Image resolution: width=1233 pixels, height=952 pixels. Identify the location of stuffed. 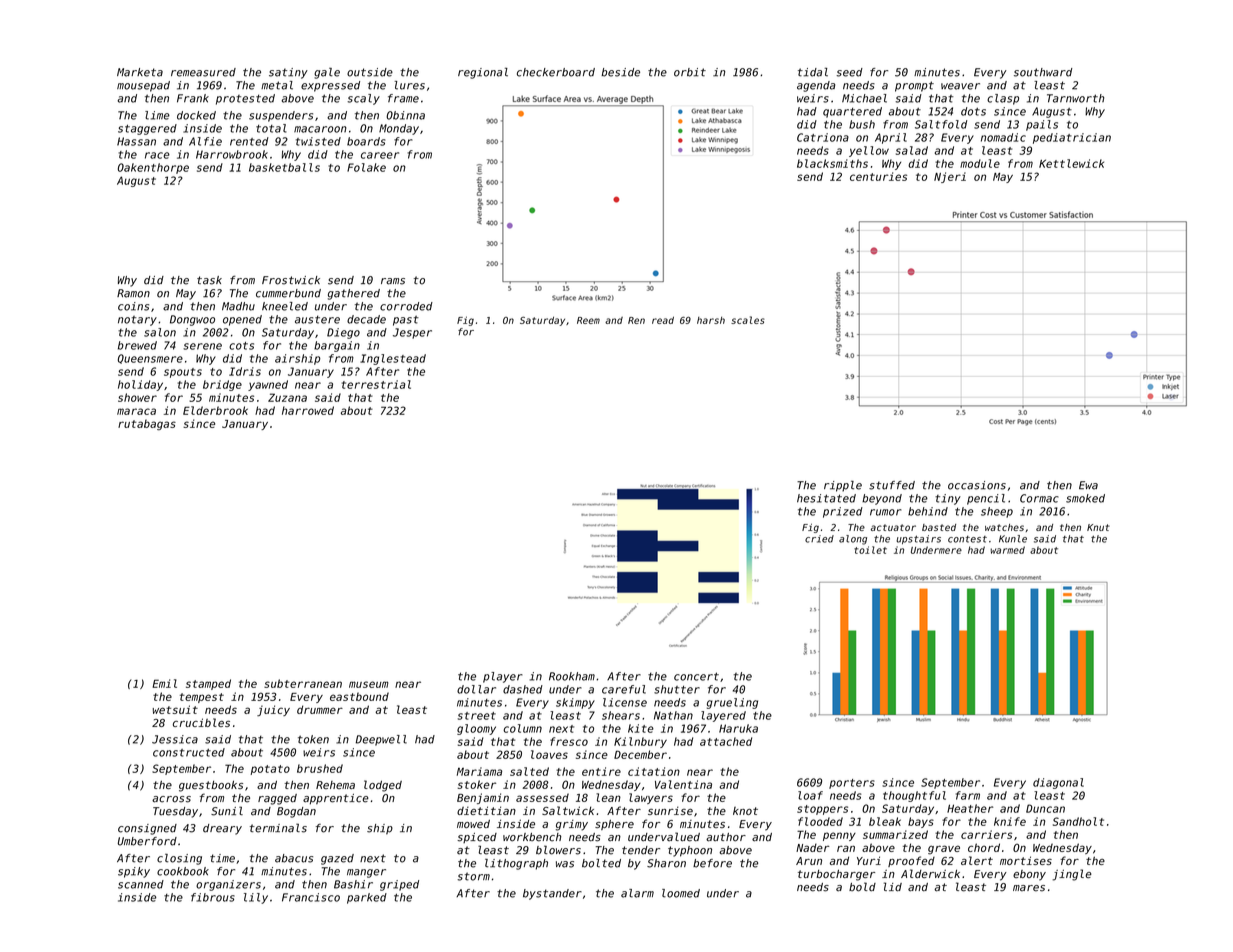
(892, 485).
